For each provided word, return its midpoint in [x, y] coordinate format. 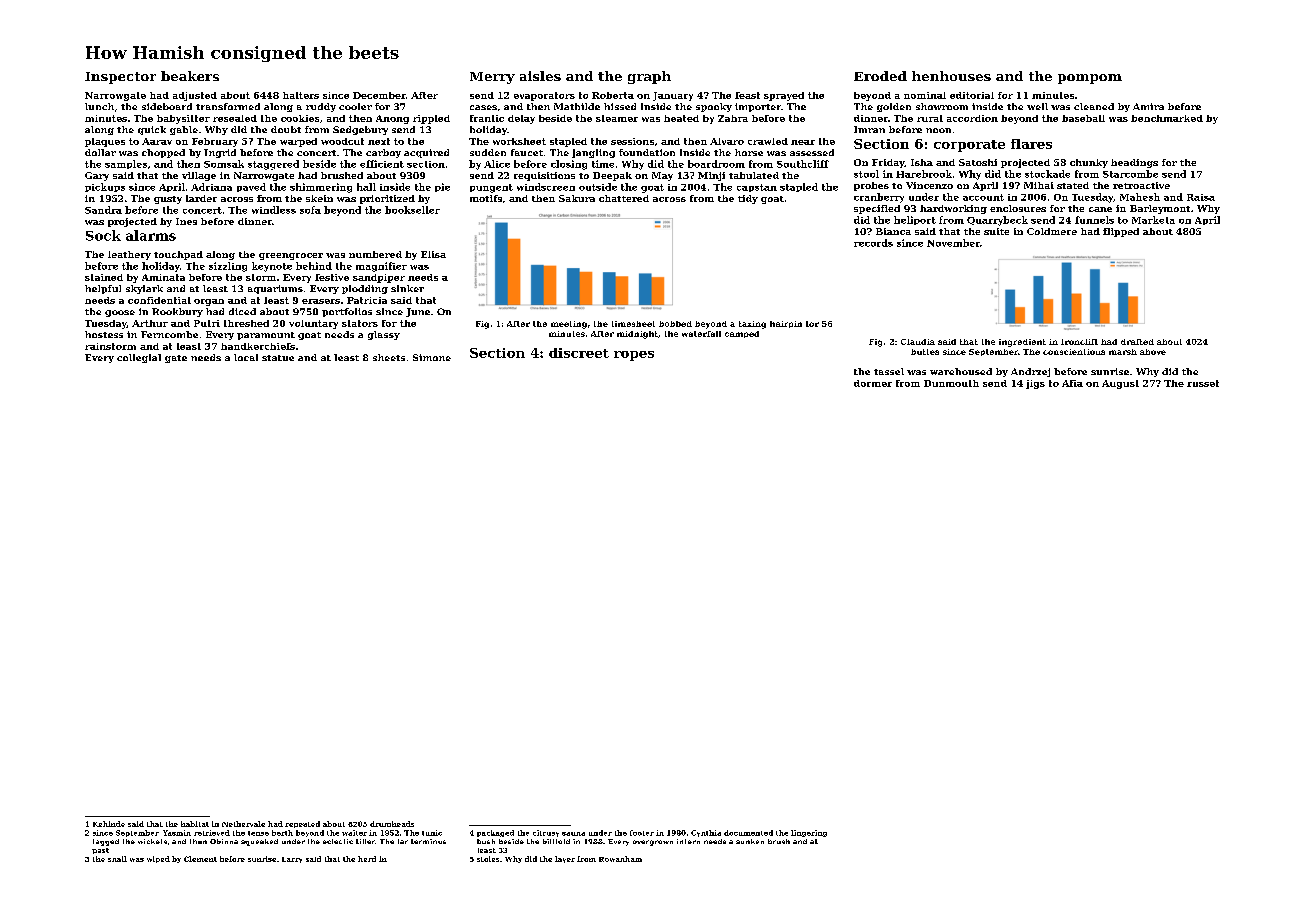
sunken [750, 841]
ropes [634, 356]
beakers [190, 76]
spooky [714, 107]
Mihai [1039, 185]
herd [367, 859]
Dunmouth [951, 383]
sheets [389, 357]
